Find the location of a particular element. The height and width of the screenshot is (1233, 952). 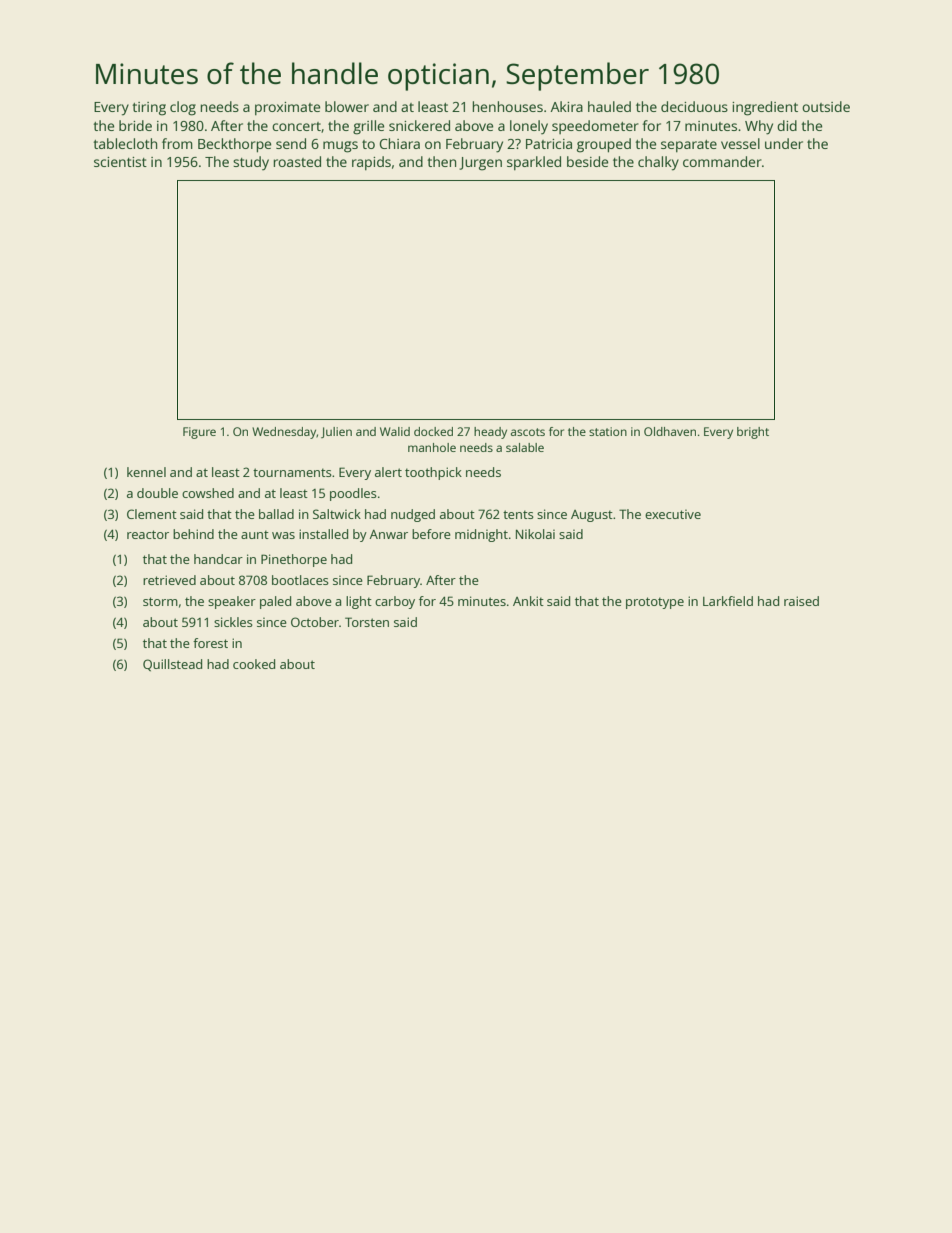

outside is located at coordinates (826, 106).
